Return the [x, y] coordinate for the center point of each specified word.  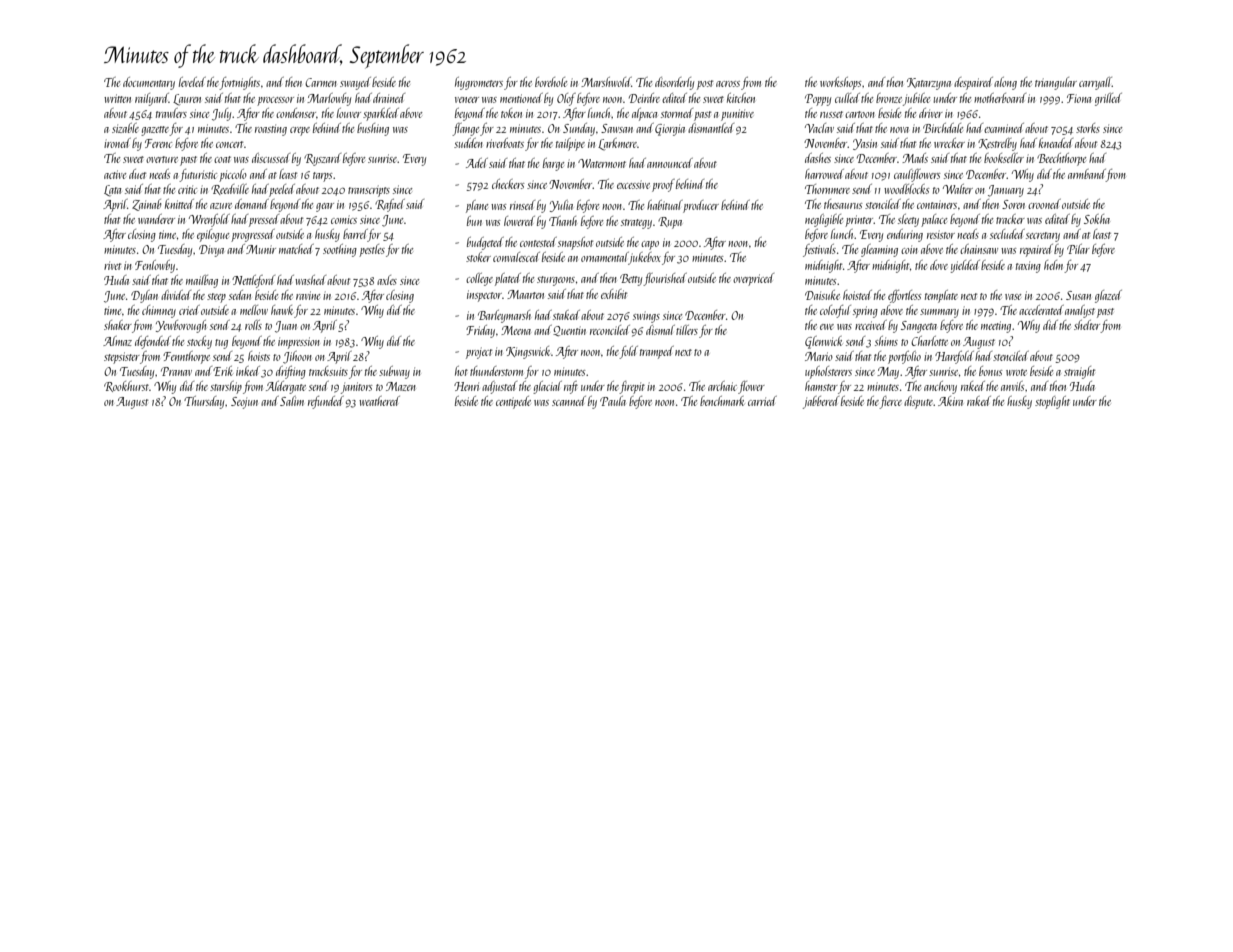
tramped [657, 352]
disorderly [674, 83]
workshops [840, 83]
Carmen [321, 82]
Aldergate [286, 387]
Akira [950, 401]
